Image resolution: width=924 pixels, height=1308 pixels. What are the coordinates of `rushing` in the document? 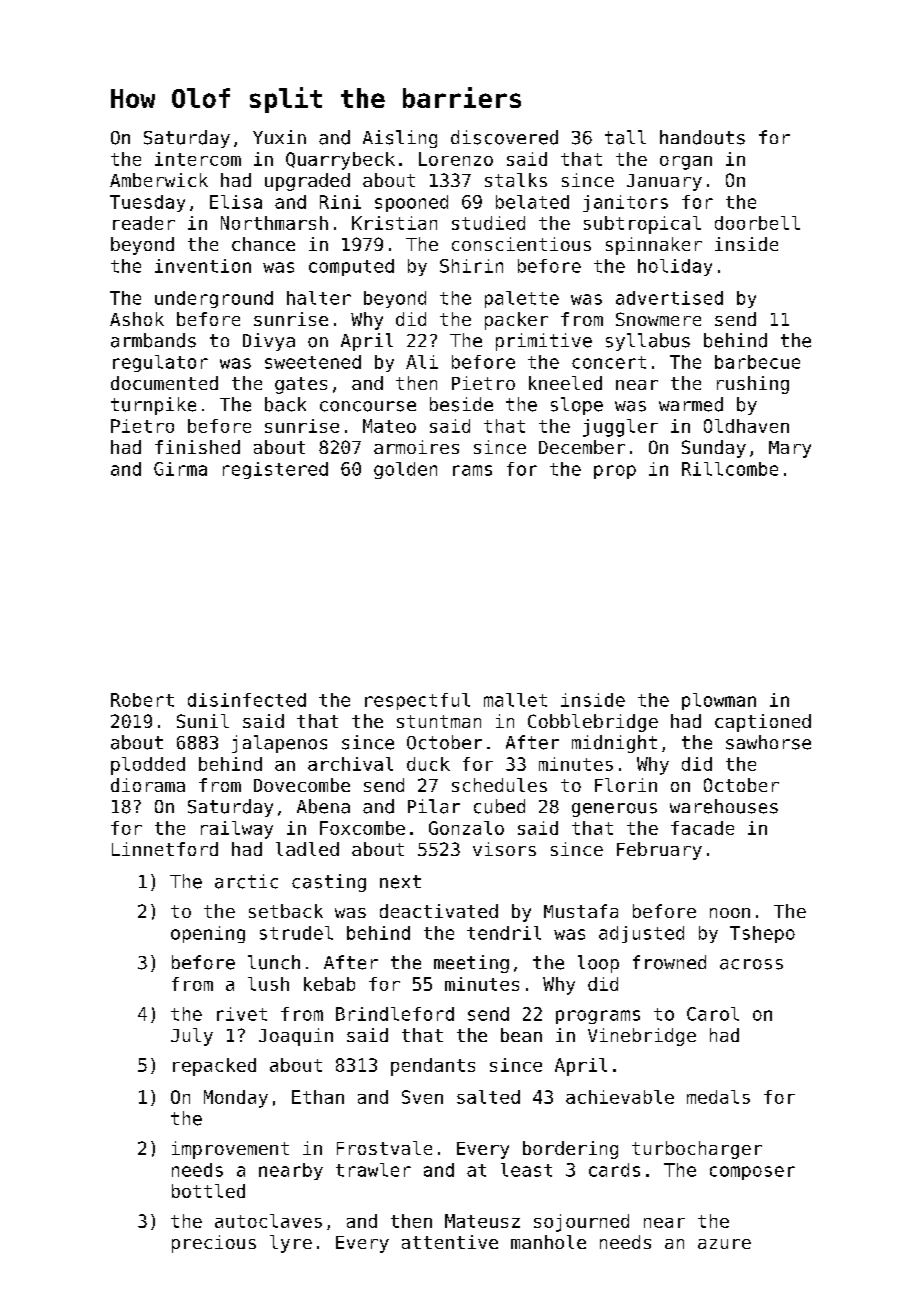 It's located at (753, 385).
